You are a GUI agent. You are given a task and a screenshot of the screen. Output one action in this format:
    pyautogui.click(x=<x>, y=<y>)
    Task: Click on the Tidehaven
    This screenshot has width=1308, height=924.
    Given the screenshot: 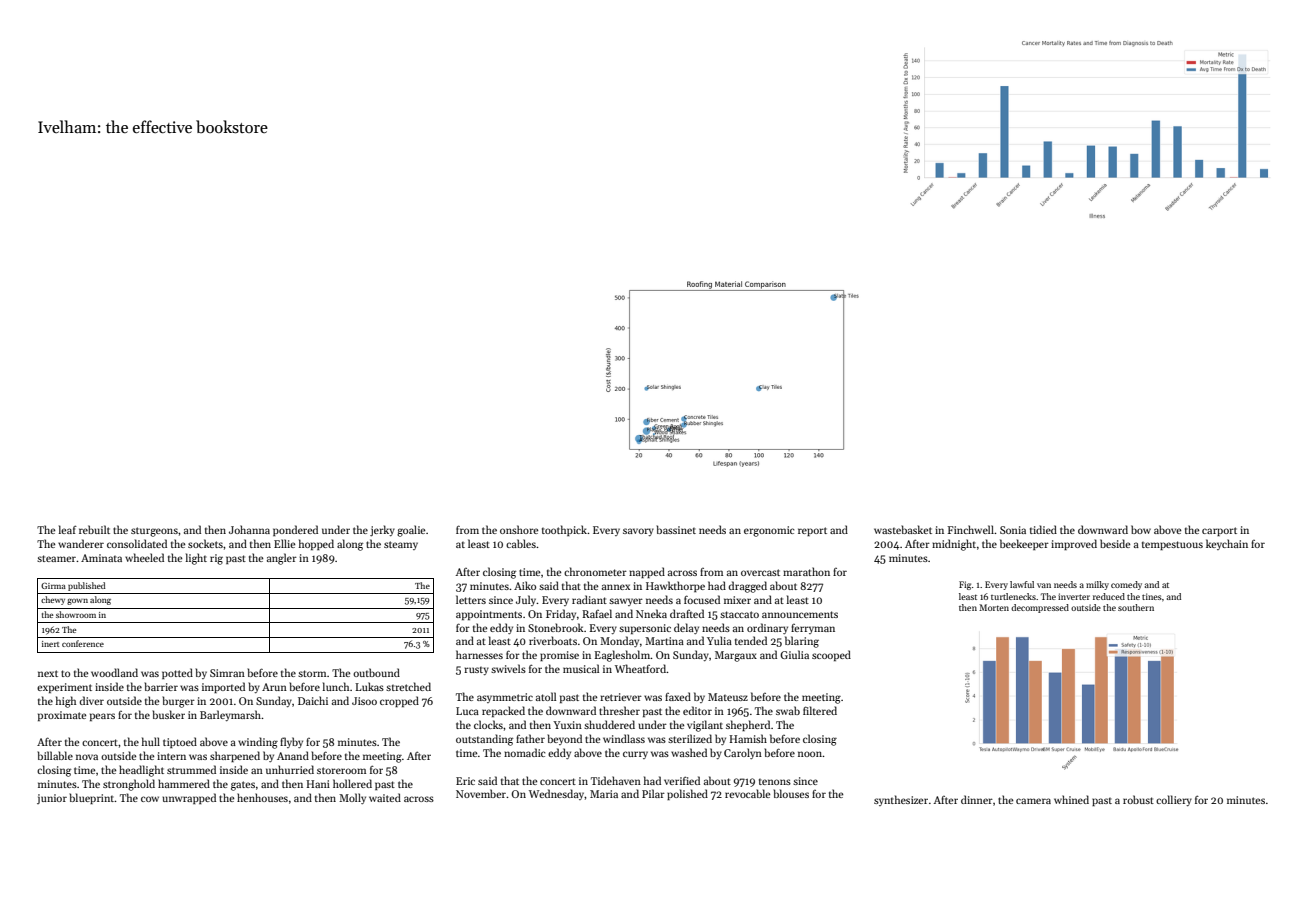 What is the action you would take?
    pyautogui.click(x=616, y=780)
